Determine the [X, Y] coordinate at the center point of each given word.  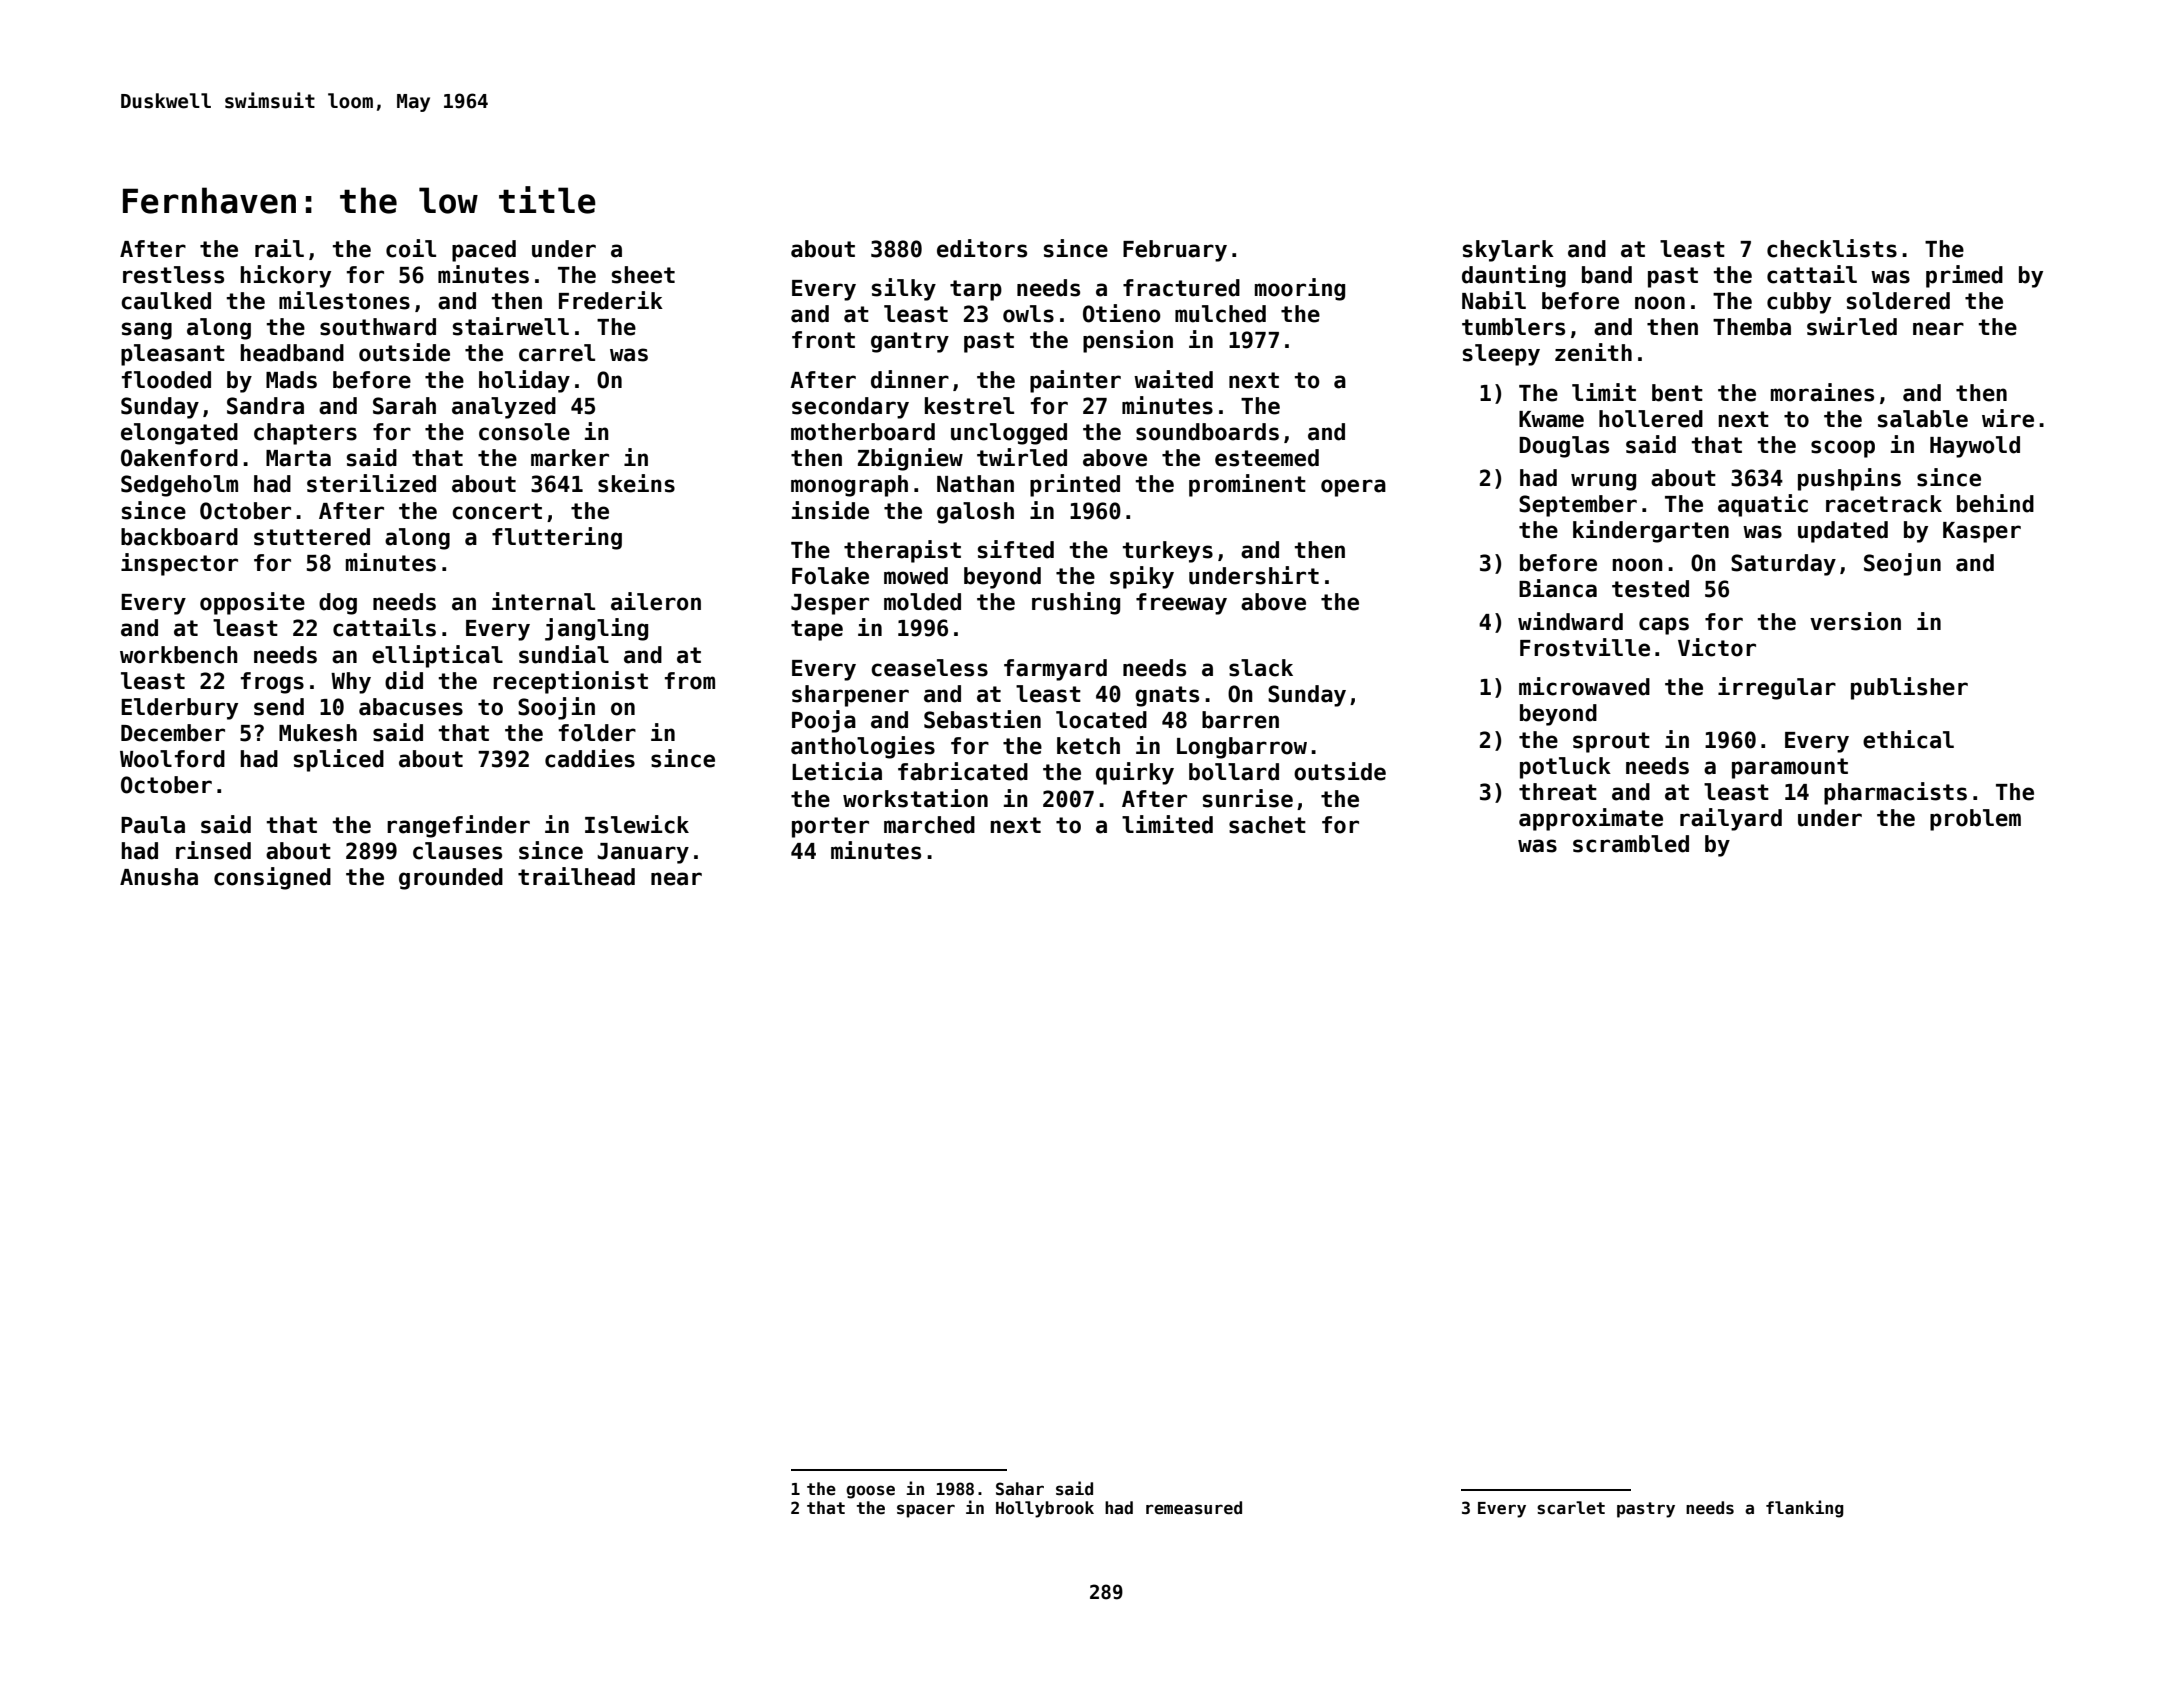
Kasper [1982, 532]
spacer [926, 1511]
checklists [1832, 248]
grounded [451, 879]
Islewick [637, 824]
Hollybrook [1045, 1509]
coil [411, 248]
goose [870, 1492]
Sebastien [982, 719]
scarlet [1571, 1508]
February [1175, 251]
